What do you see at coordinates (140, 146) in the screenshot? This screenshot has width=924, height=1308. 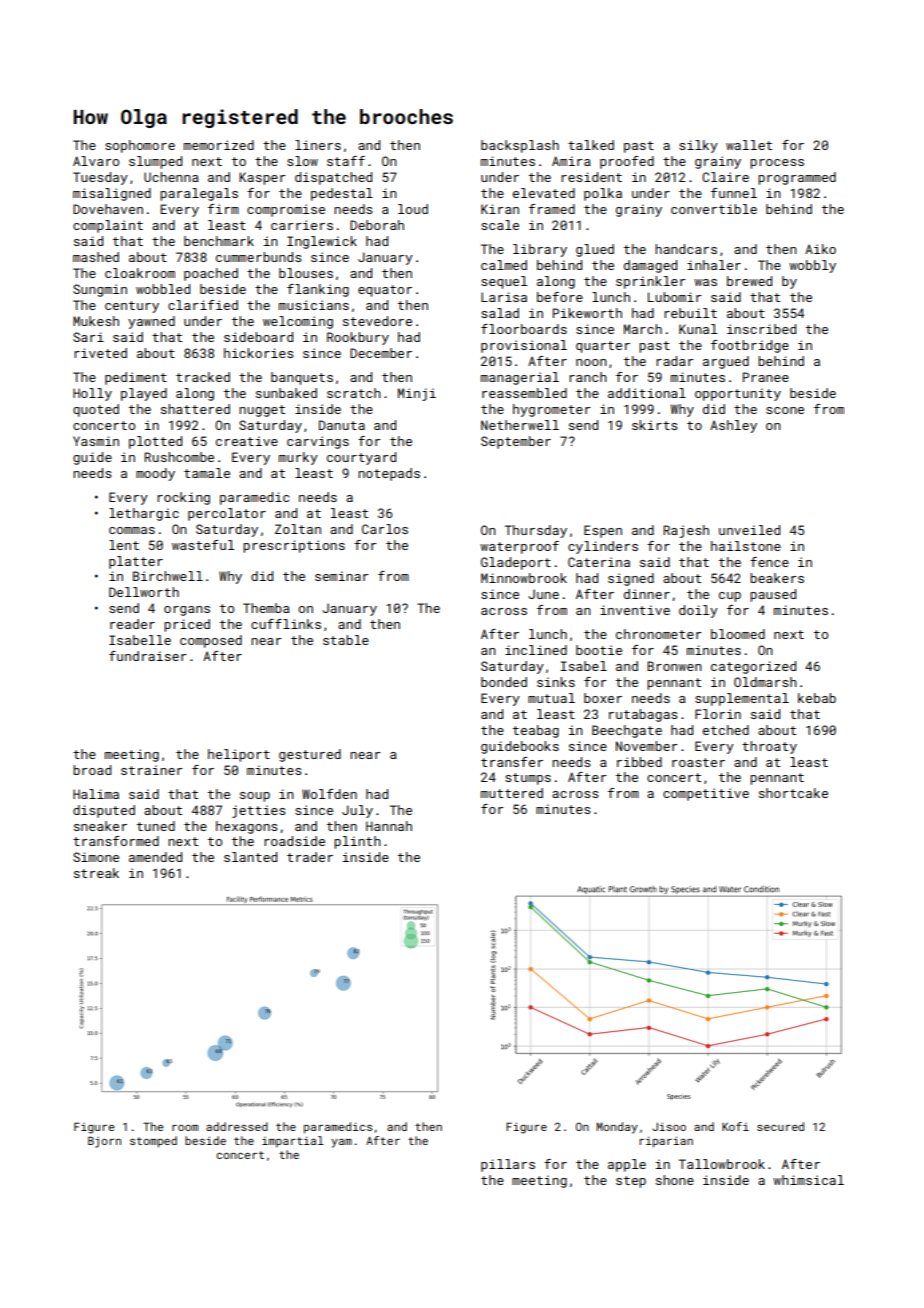 I see `sophomore` at bounding box center [140, 146].
